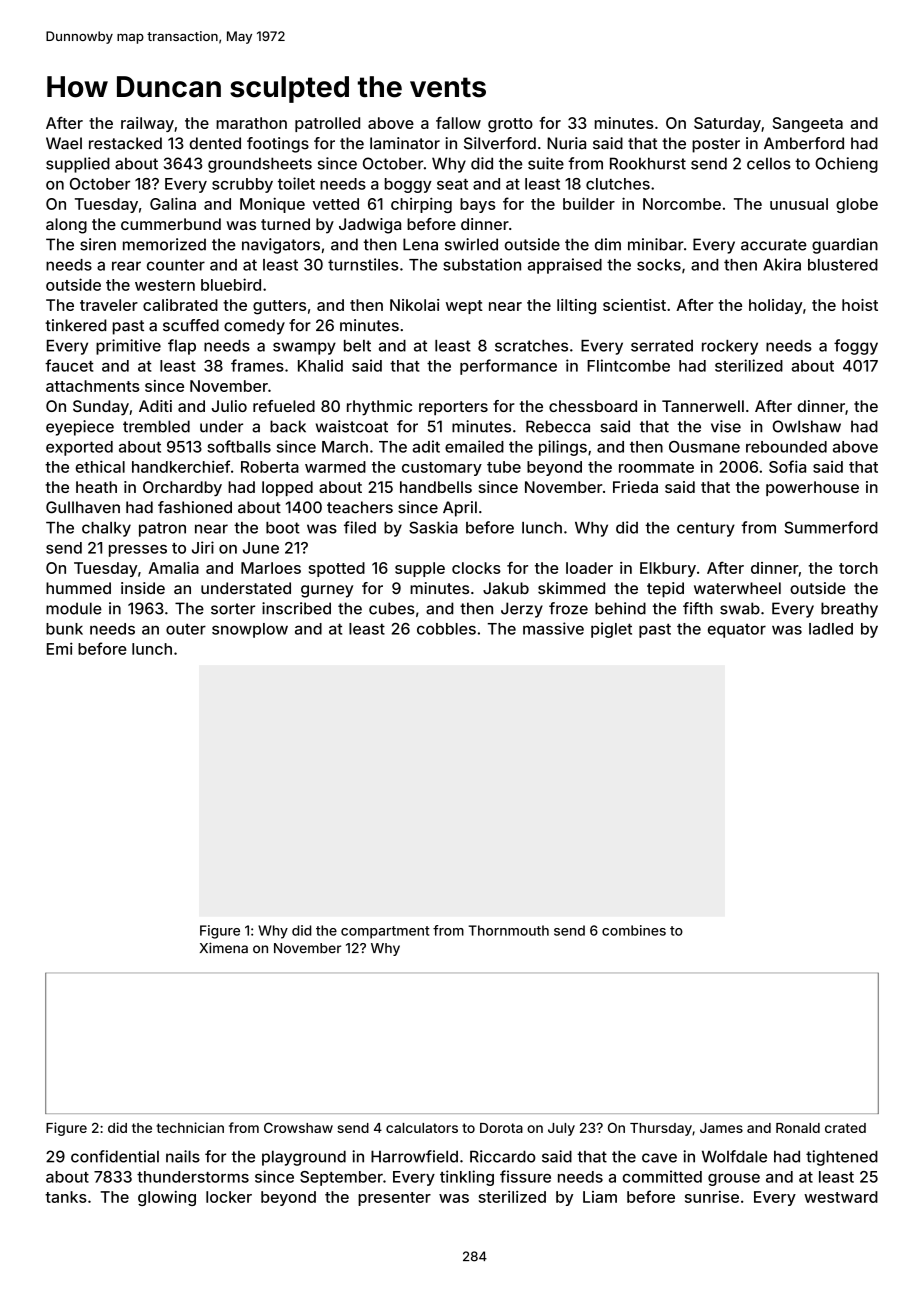 This screenshot has height=1308, width=924. What do you see at coordinates (508, 930) in the screenshot?
I see `Thornmouth` at bounding box center [508, 930].
